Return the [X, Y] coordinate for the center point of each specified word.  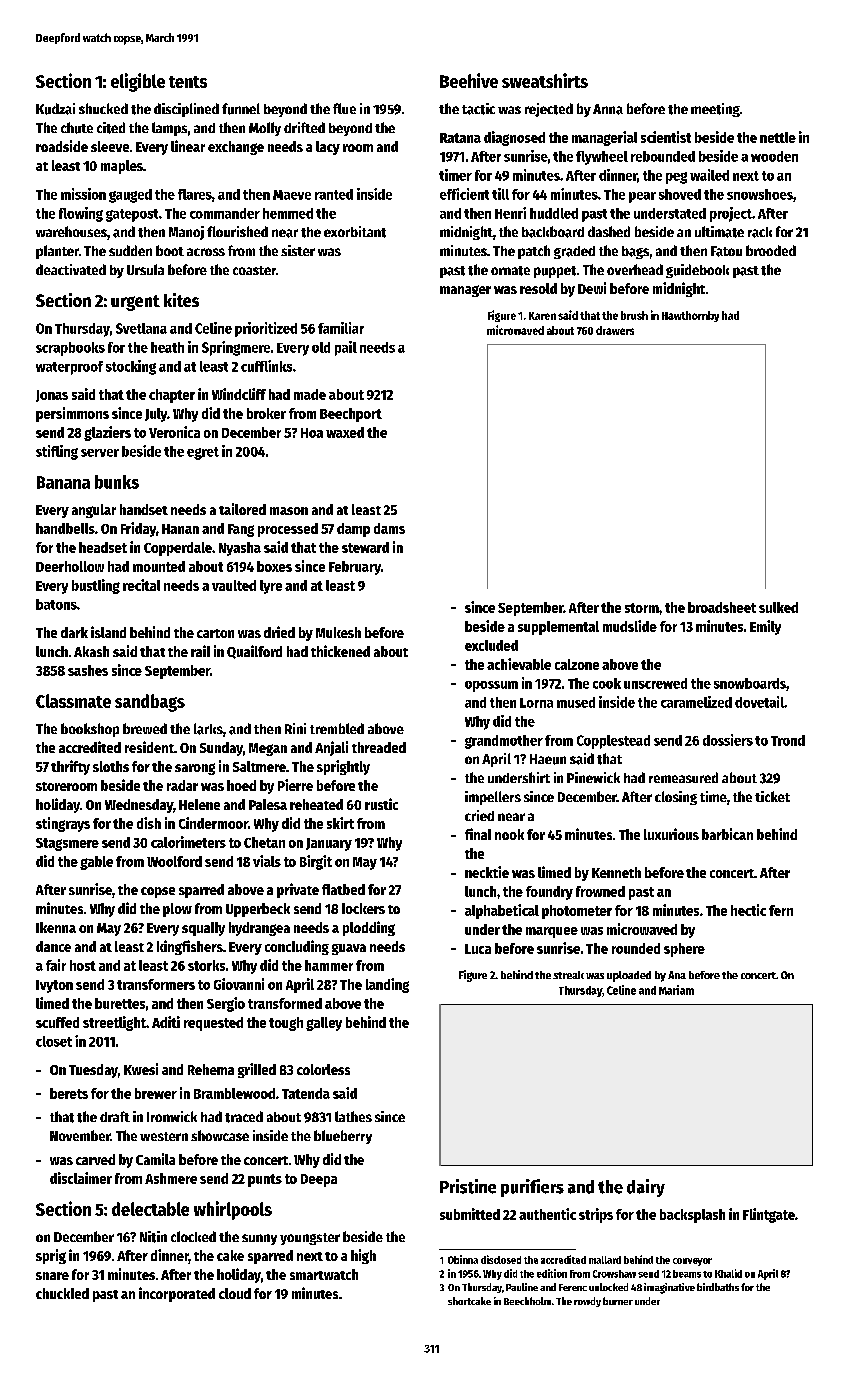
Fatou [726, 251]
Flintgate [769, 1215]
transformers [156, 984]
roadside [62, 146]
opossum [491, 686]
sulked [778, 607]
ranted [334, 194]
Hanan [180, 529]
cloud [235, 1293]
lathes [353, 1116]
